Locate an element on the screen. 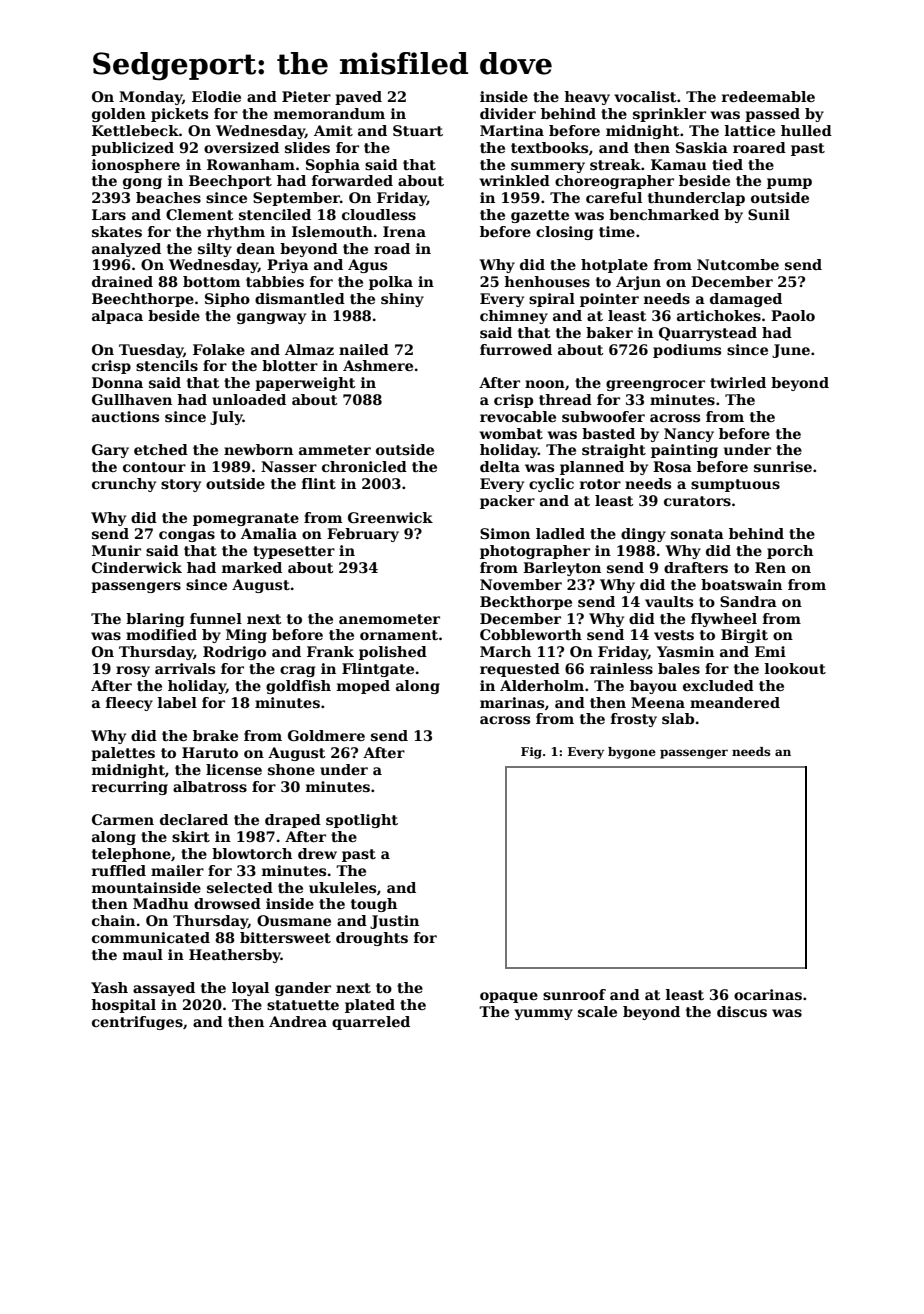 This screenshot has width=924, height=1314. paved is located at coordinates (358, 98).
